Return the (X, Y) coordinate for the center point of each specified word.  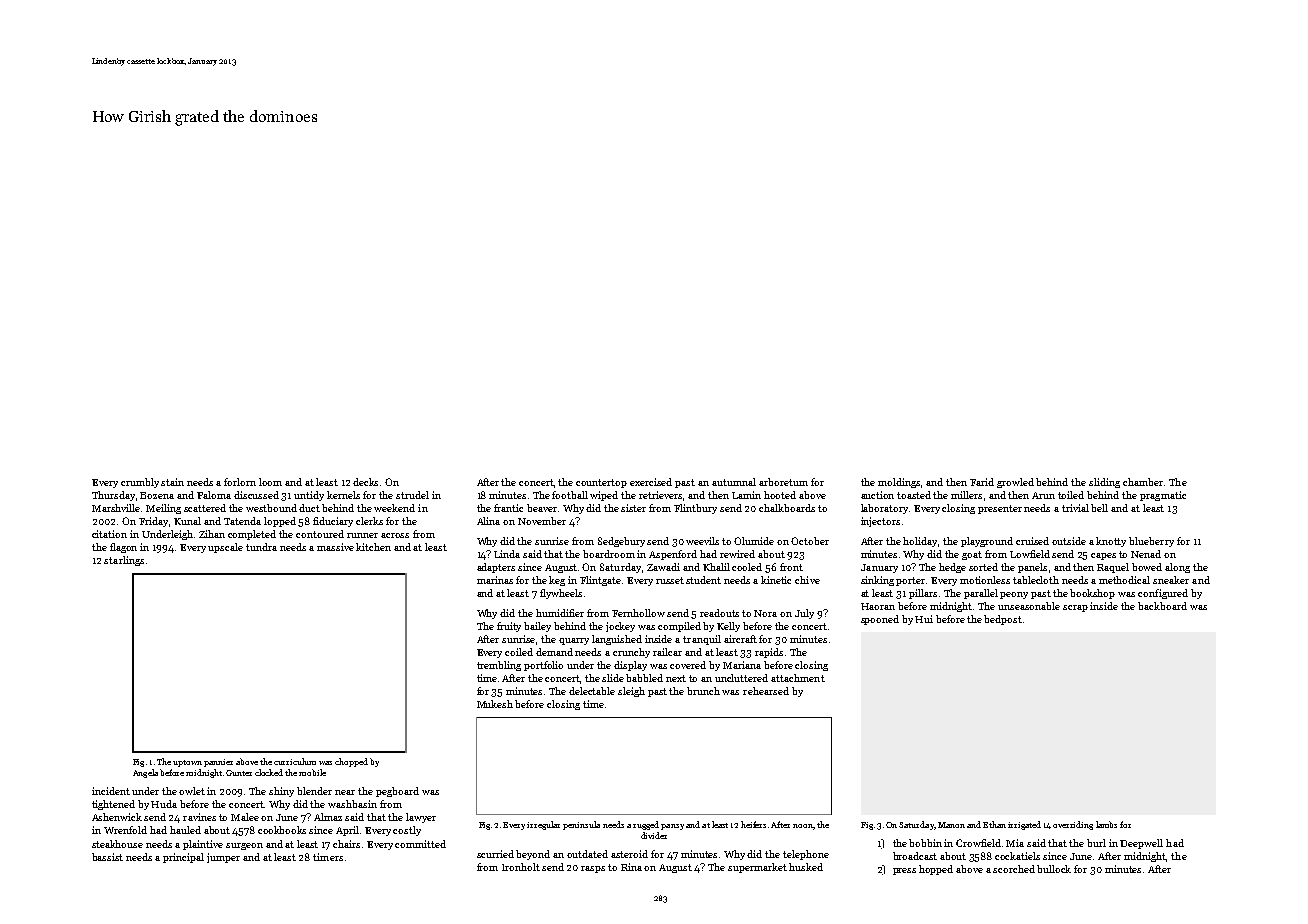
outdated (587, 854)
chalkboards (787, 508)
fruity (509, 627)
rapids (769, 653)
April (347, 831)
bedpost (1003, 620)
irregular (543, 825)
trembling (499, 666)
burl (1096, 843)
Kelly (728, 627)
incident (111, 791)
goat (972, 555)
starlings (124, 561)
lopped (280, 522)
